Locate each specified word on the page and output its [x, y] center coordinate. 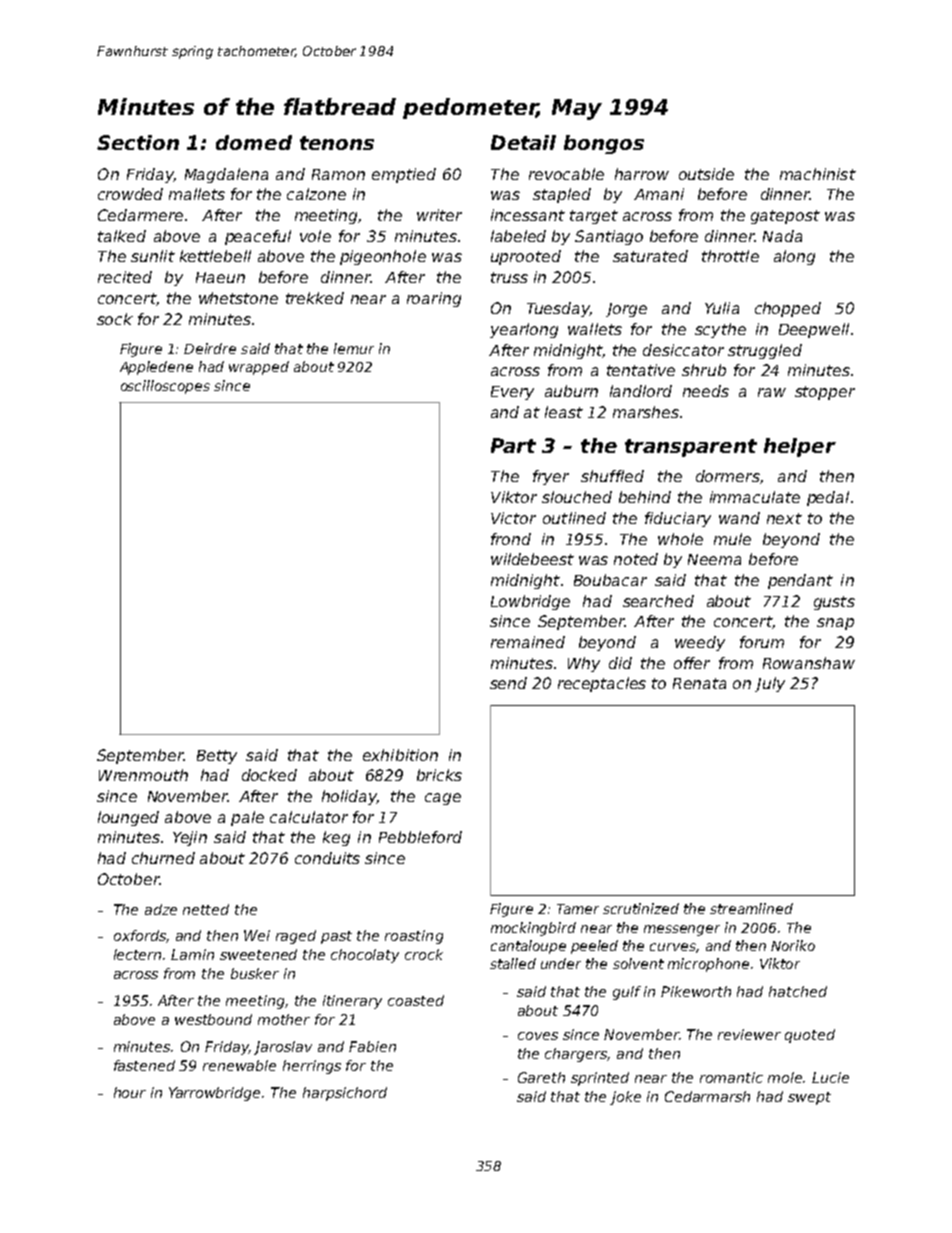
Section [138, 142]
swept [809, 1098]
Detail [523, 142]
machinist [818, 174]
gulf [627, 993]
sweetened [258, 954]
